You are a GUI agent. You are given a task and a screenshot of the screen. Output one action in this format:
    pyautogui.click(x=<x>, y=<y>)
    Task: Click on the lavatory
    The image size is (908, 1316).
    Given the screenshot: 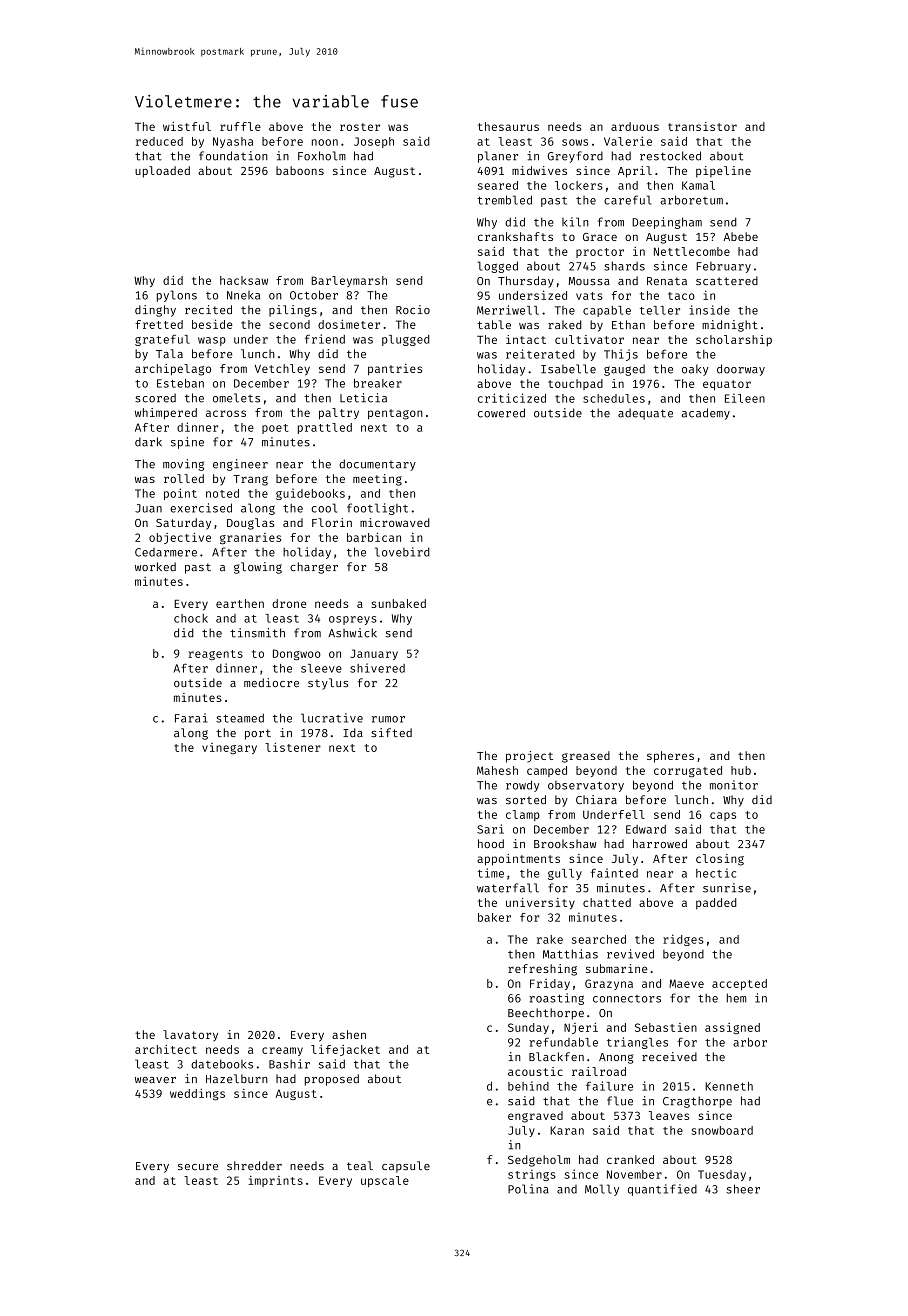 What is the action you would take?
    pyautogui.click(x=190, y=1036)
